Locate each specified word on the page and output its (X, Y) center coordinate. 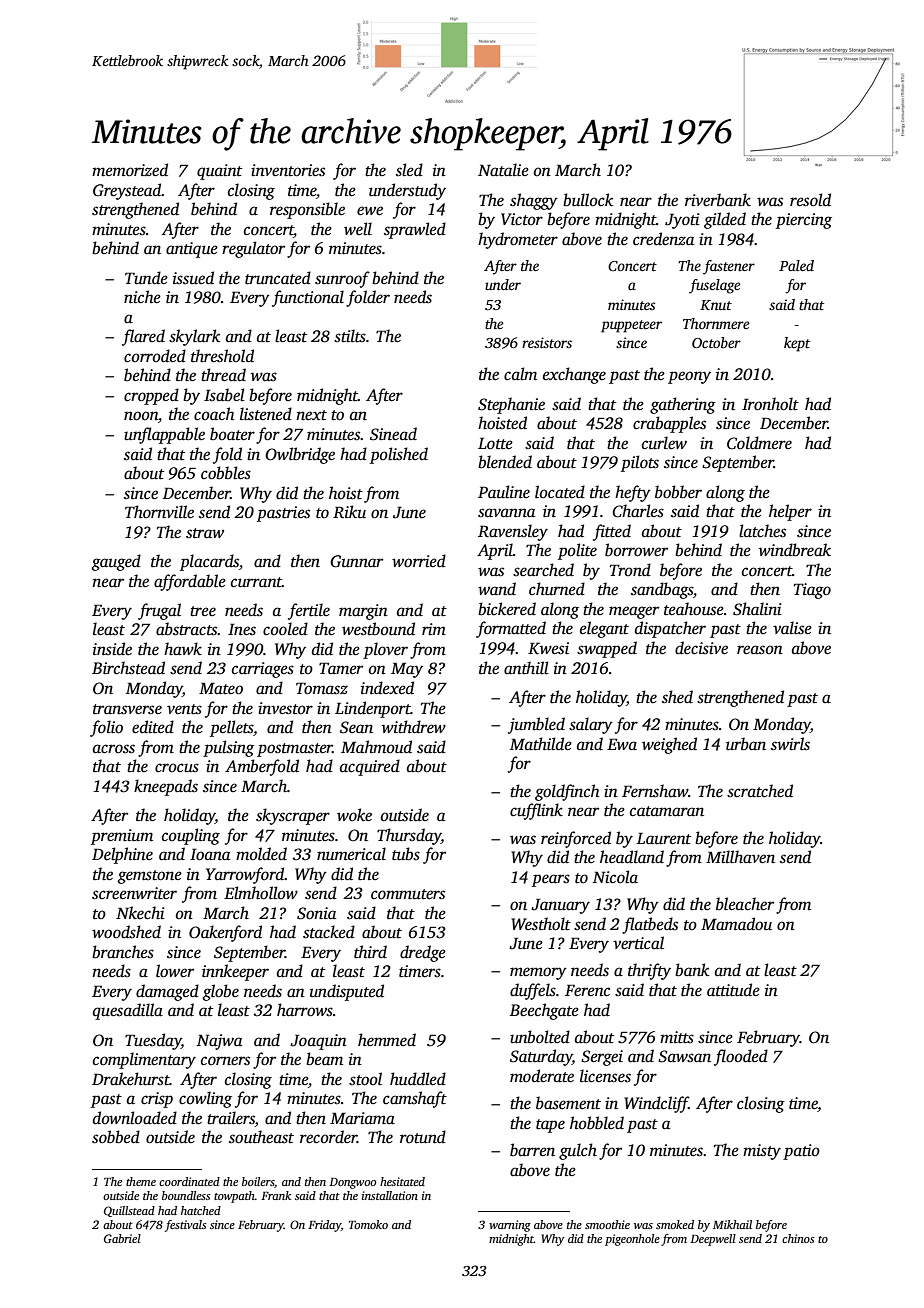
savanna (506, 513)
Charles (638, 511)
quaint (219, 172)
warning (510, 1226)
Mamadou (736, 924)
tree (203, 611)
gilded (725, 220)
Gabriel (122, 1238)
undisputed (347, 992)
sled (409, 170)
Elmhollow (261, 893)
